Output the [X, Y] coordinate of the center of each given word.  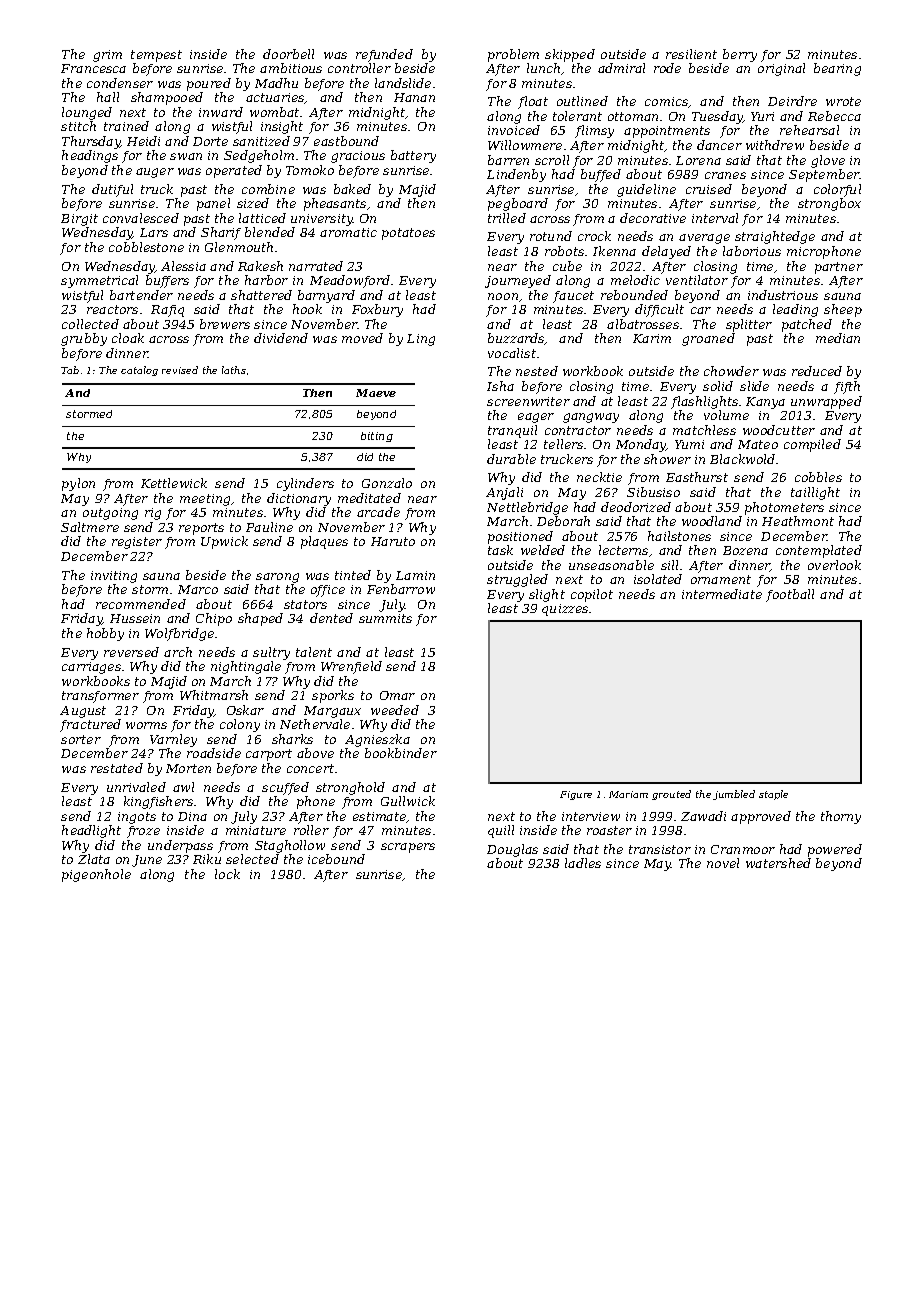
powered [835, 850]
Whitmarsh [214, 695]
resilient [691, 54]
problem [513, 55]
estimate [380, 817]
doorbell [288, 54]
